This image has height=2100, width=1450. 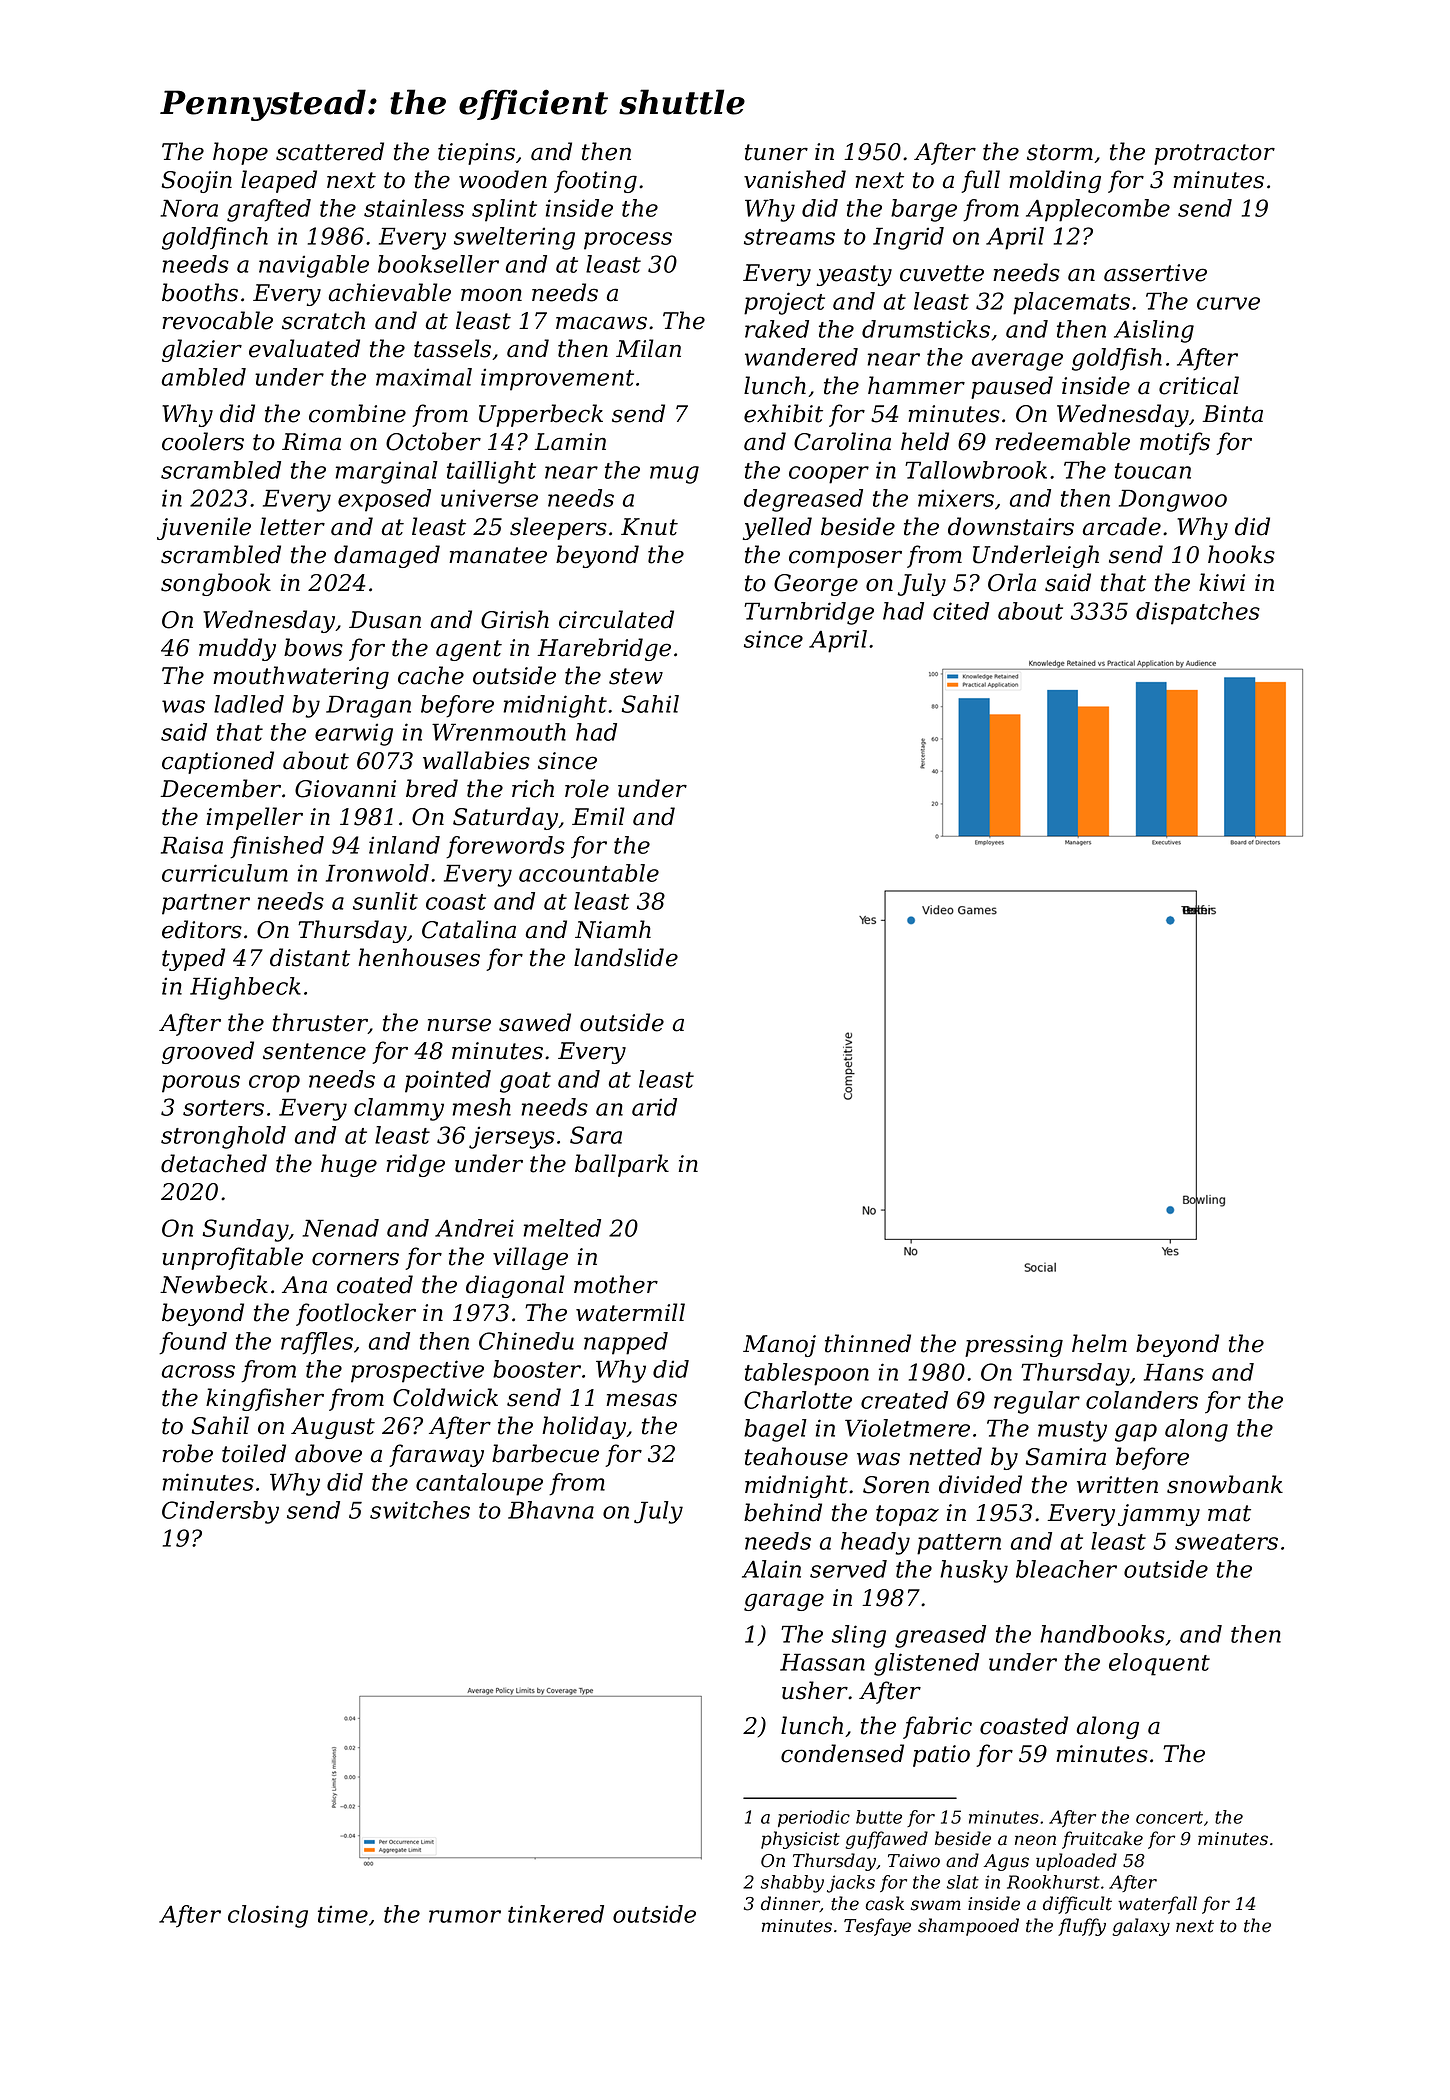 I want to click on motifs, so click(x=1175, y=443).
